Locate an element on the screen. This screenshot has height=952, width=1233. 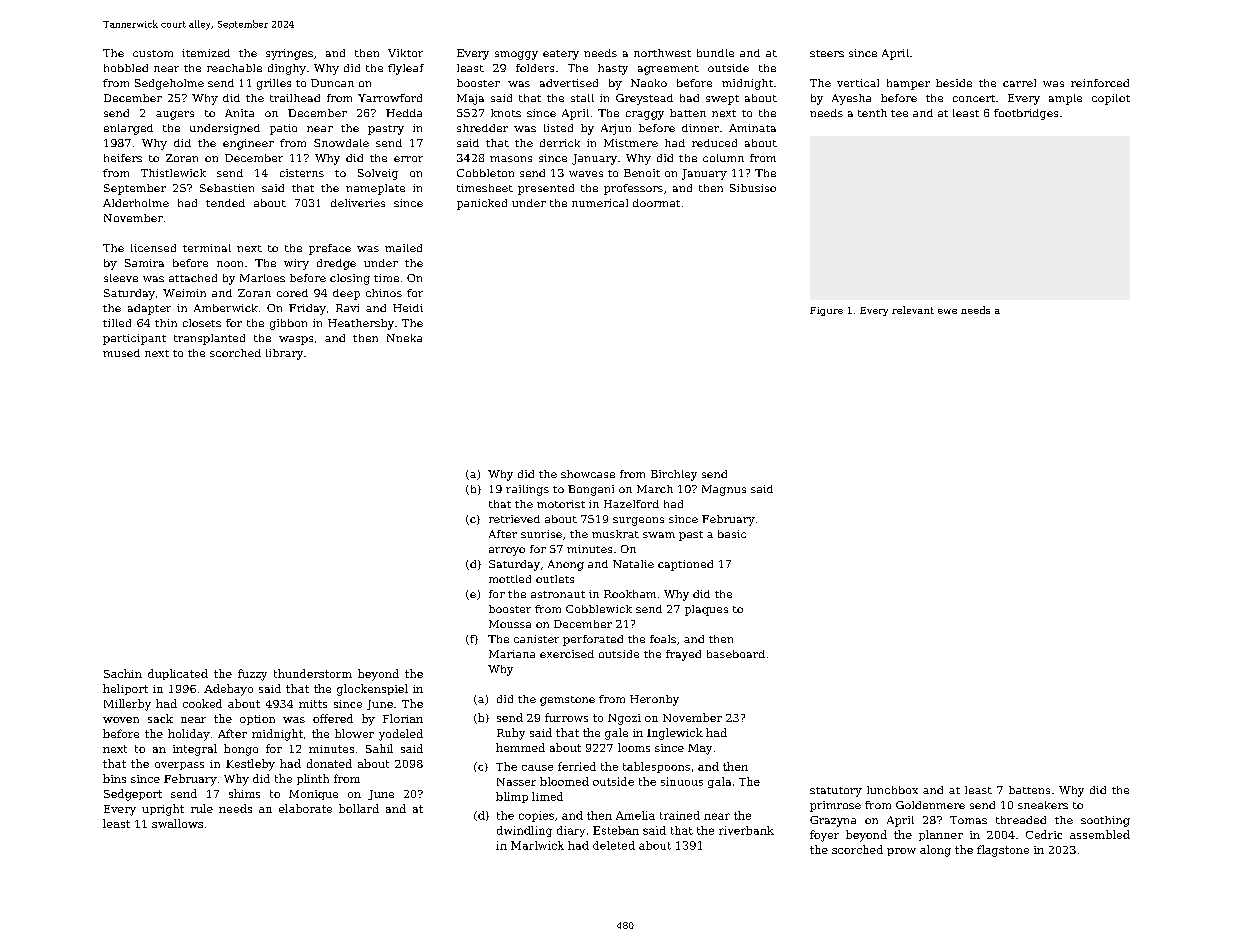
transplanted is located at coordinates (209, 339).
